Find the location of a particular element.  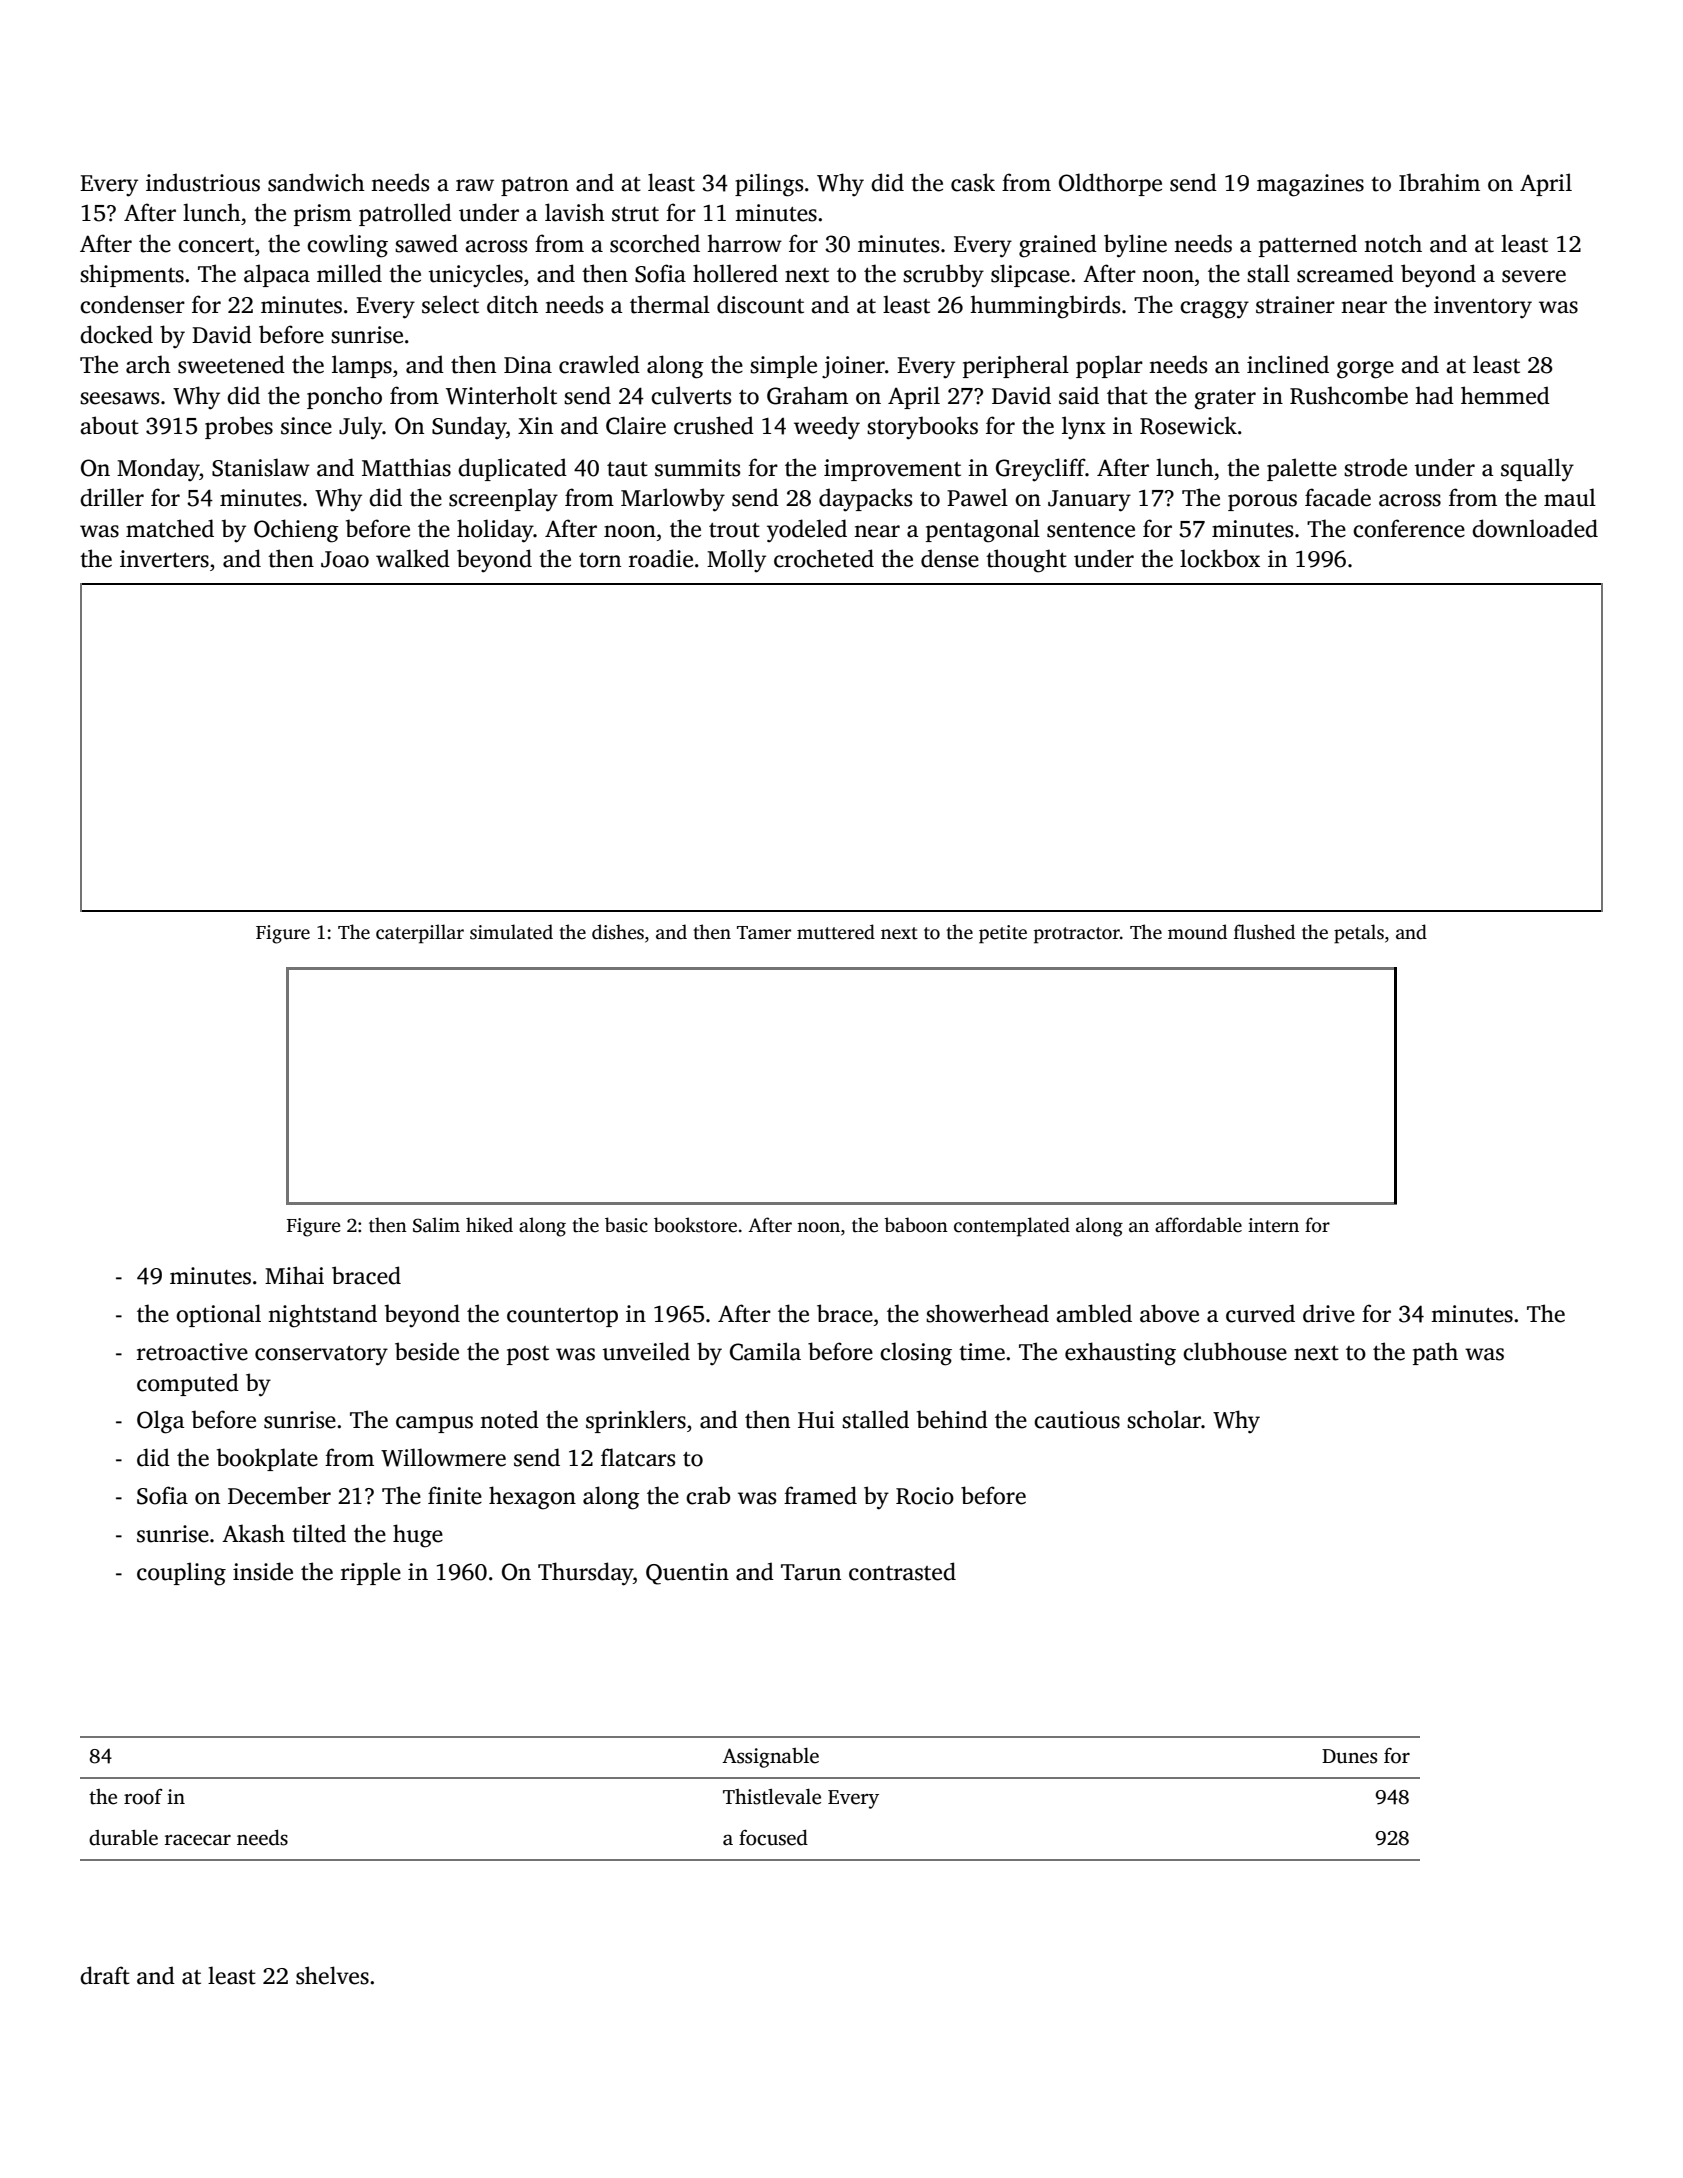

Joao is located at coordinates (345, 559).
